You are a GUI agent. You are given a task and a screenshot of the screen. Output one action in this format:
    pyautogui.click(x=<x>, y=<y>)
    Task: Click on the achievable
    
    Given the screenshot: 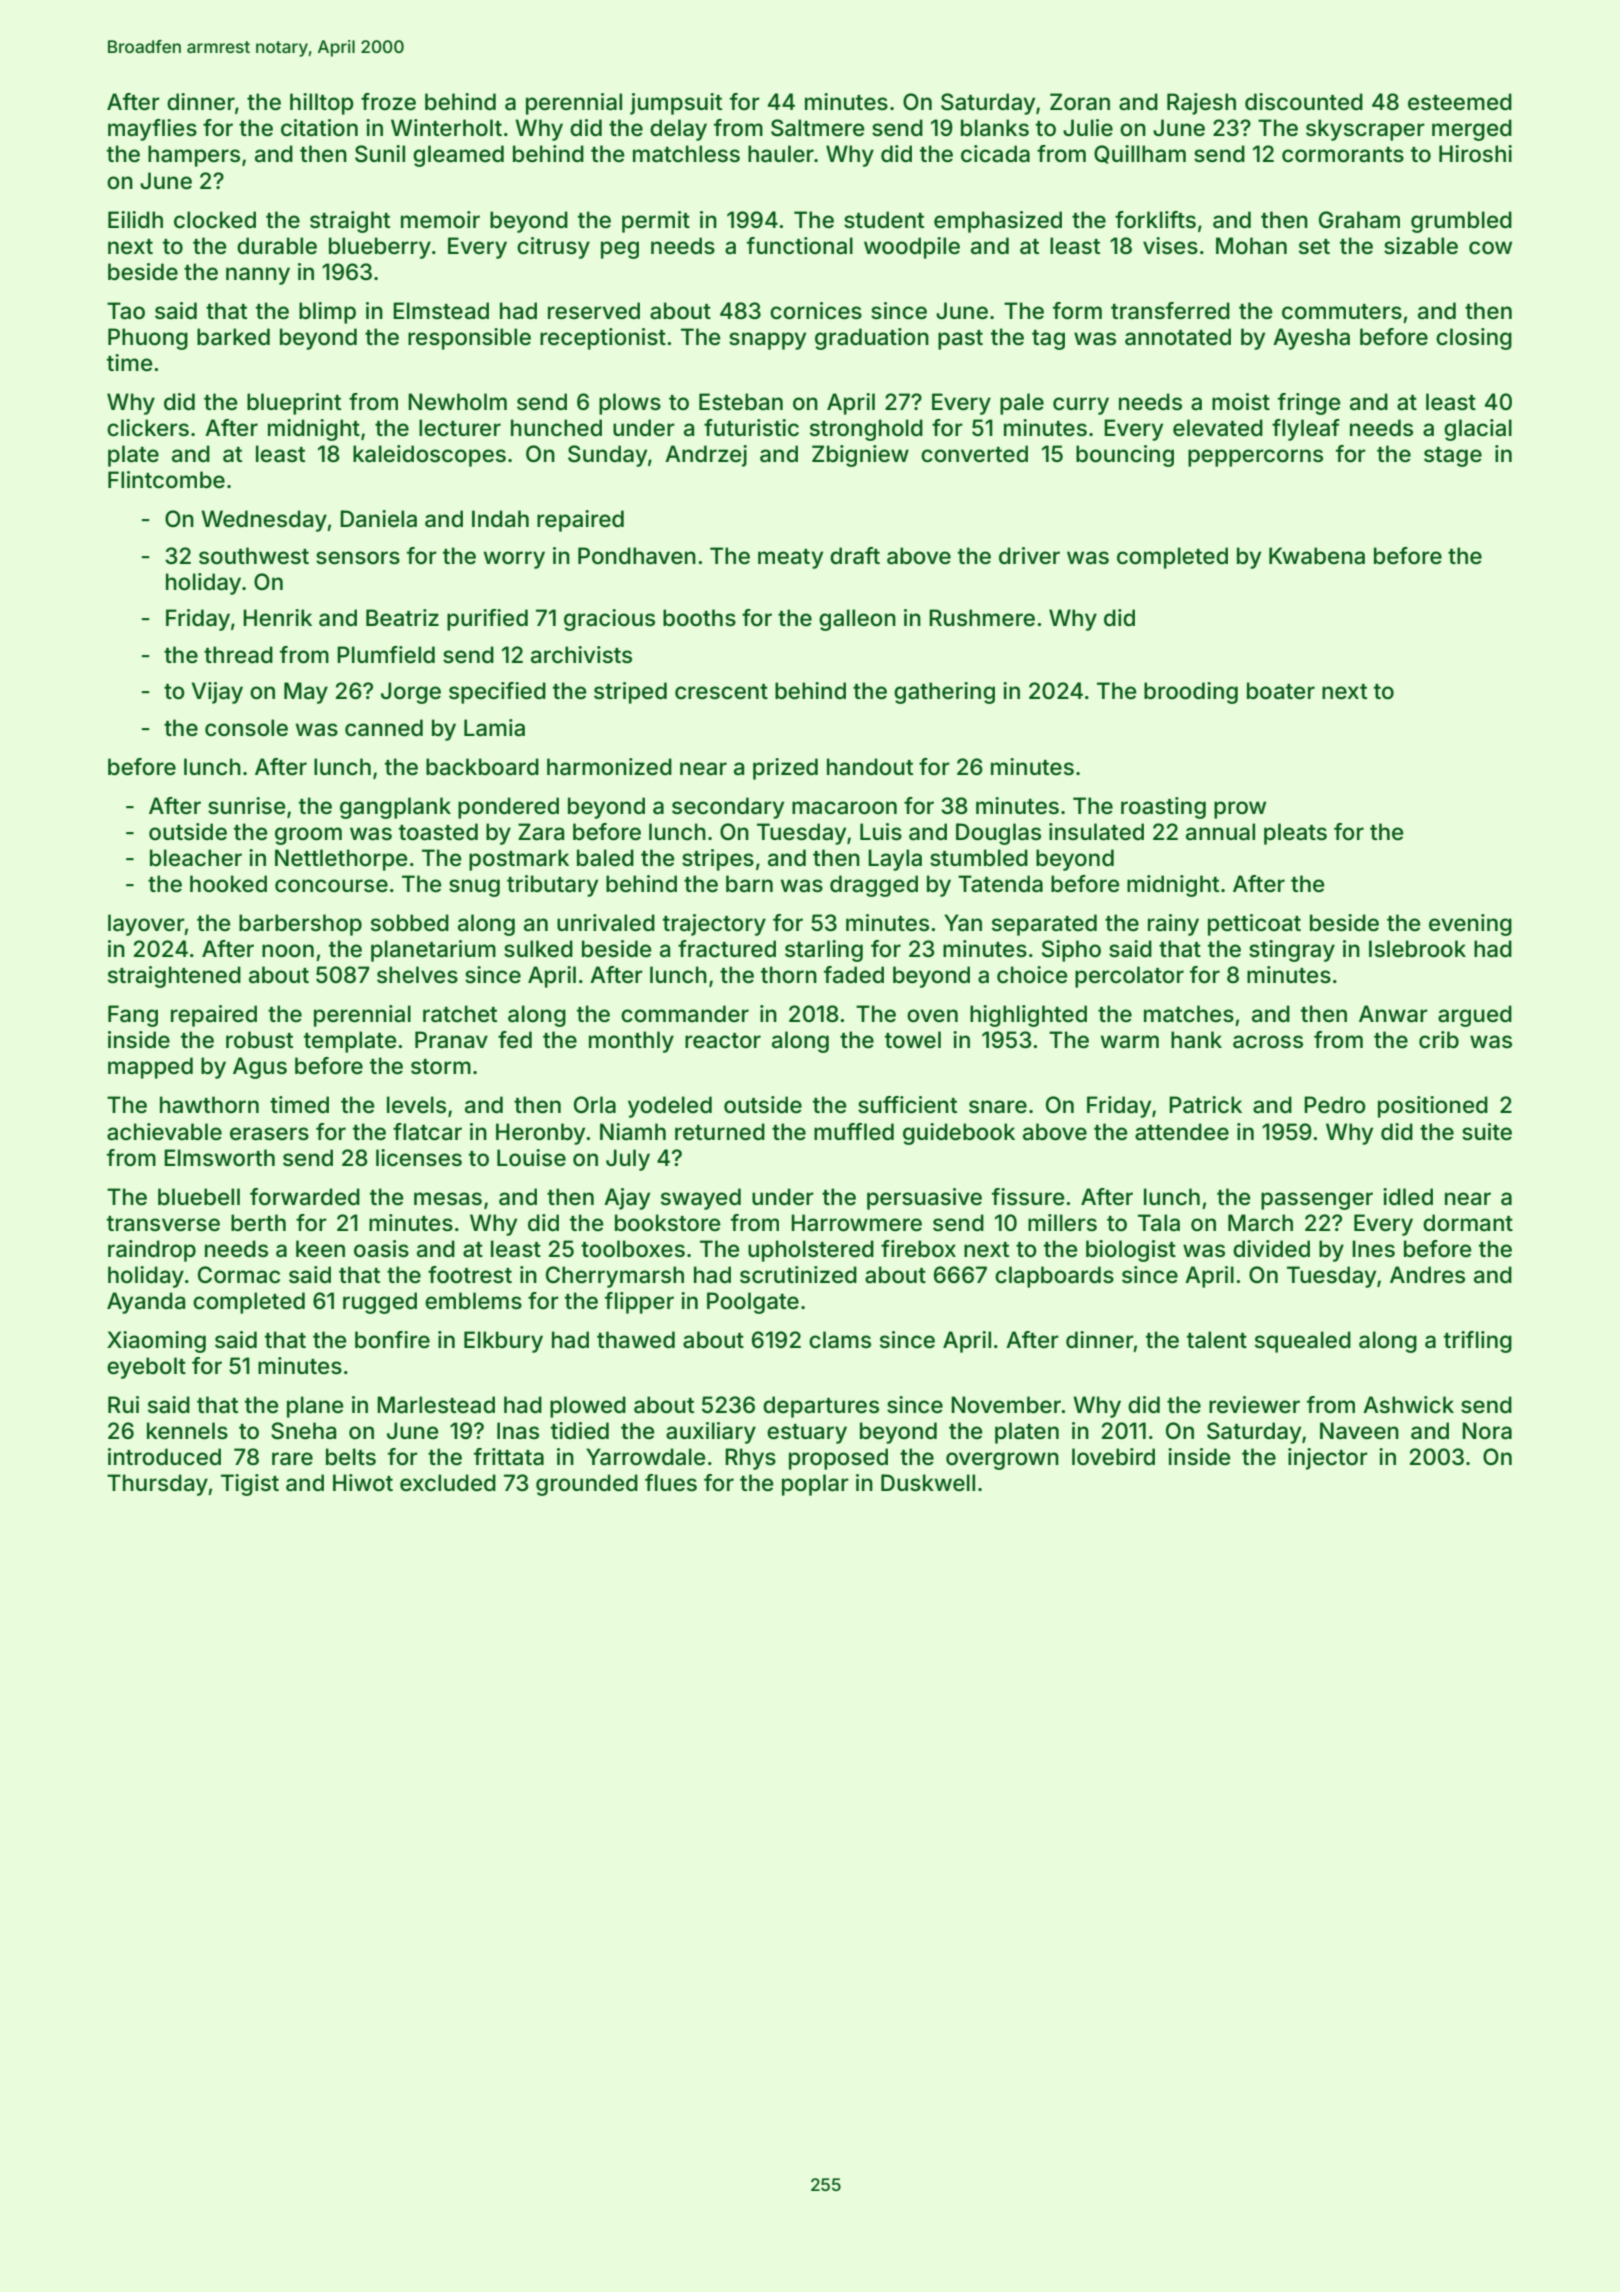 What is the action you would take?
    pyautogui.click(x=164, y=1132)
